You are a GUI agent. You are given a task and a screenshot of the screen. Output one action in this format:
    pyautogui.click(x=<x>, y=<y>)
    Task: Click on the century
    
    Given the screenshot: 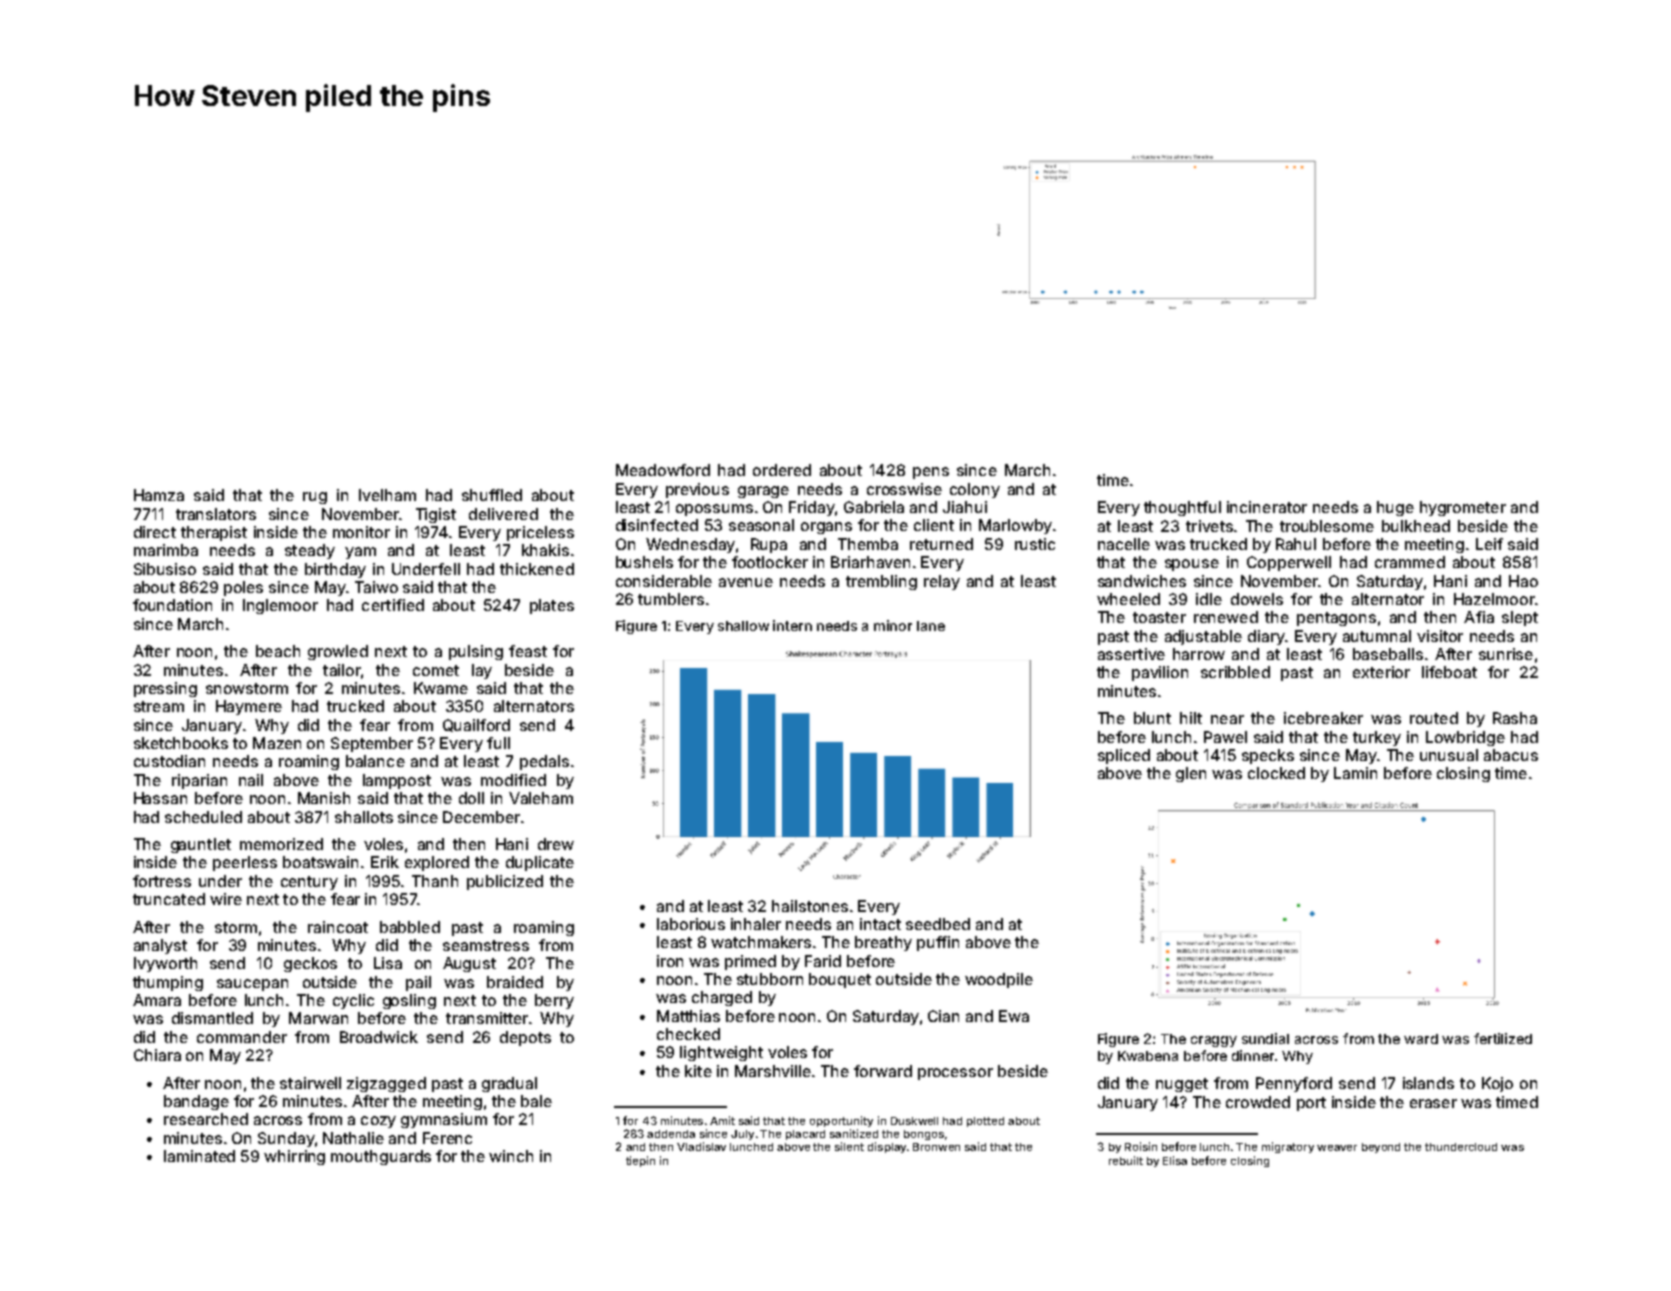 What is the action you would take?
    pyautogui.click(x=309, y=883)
